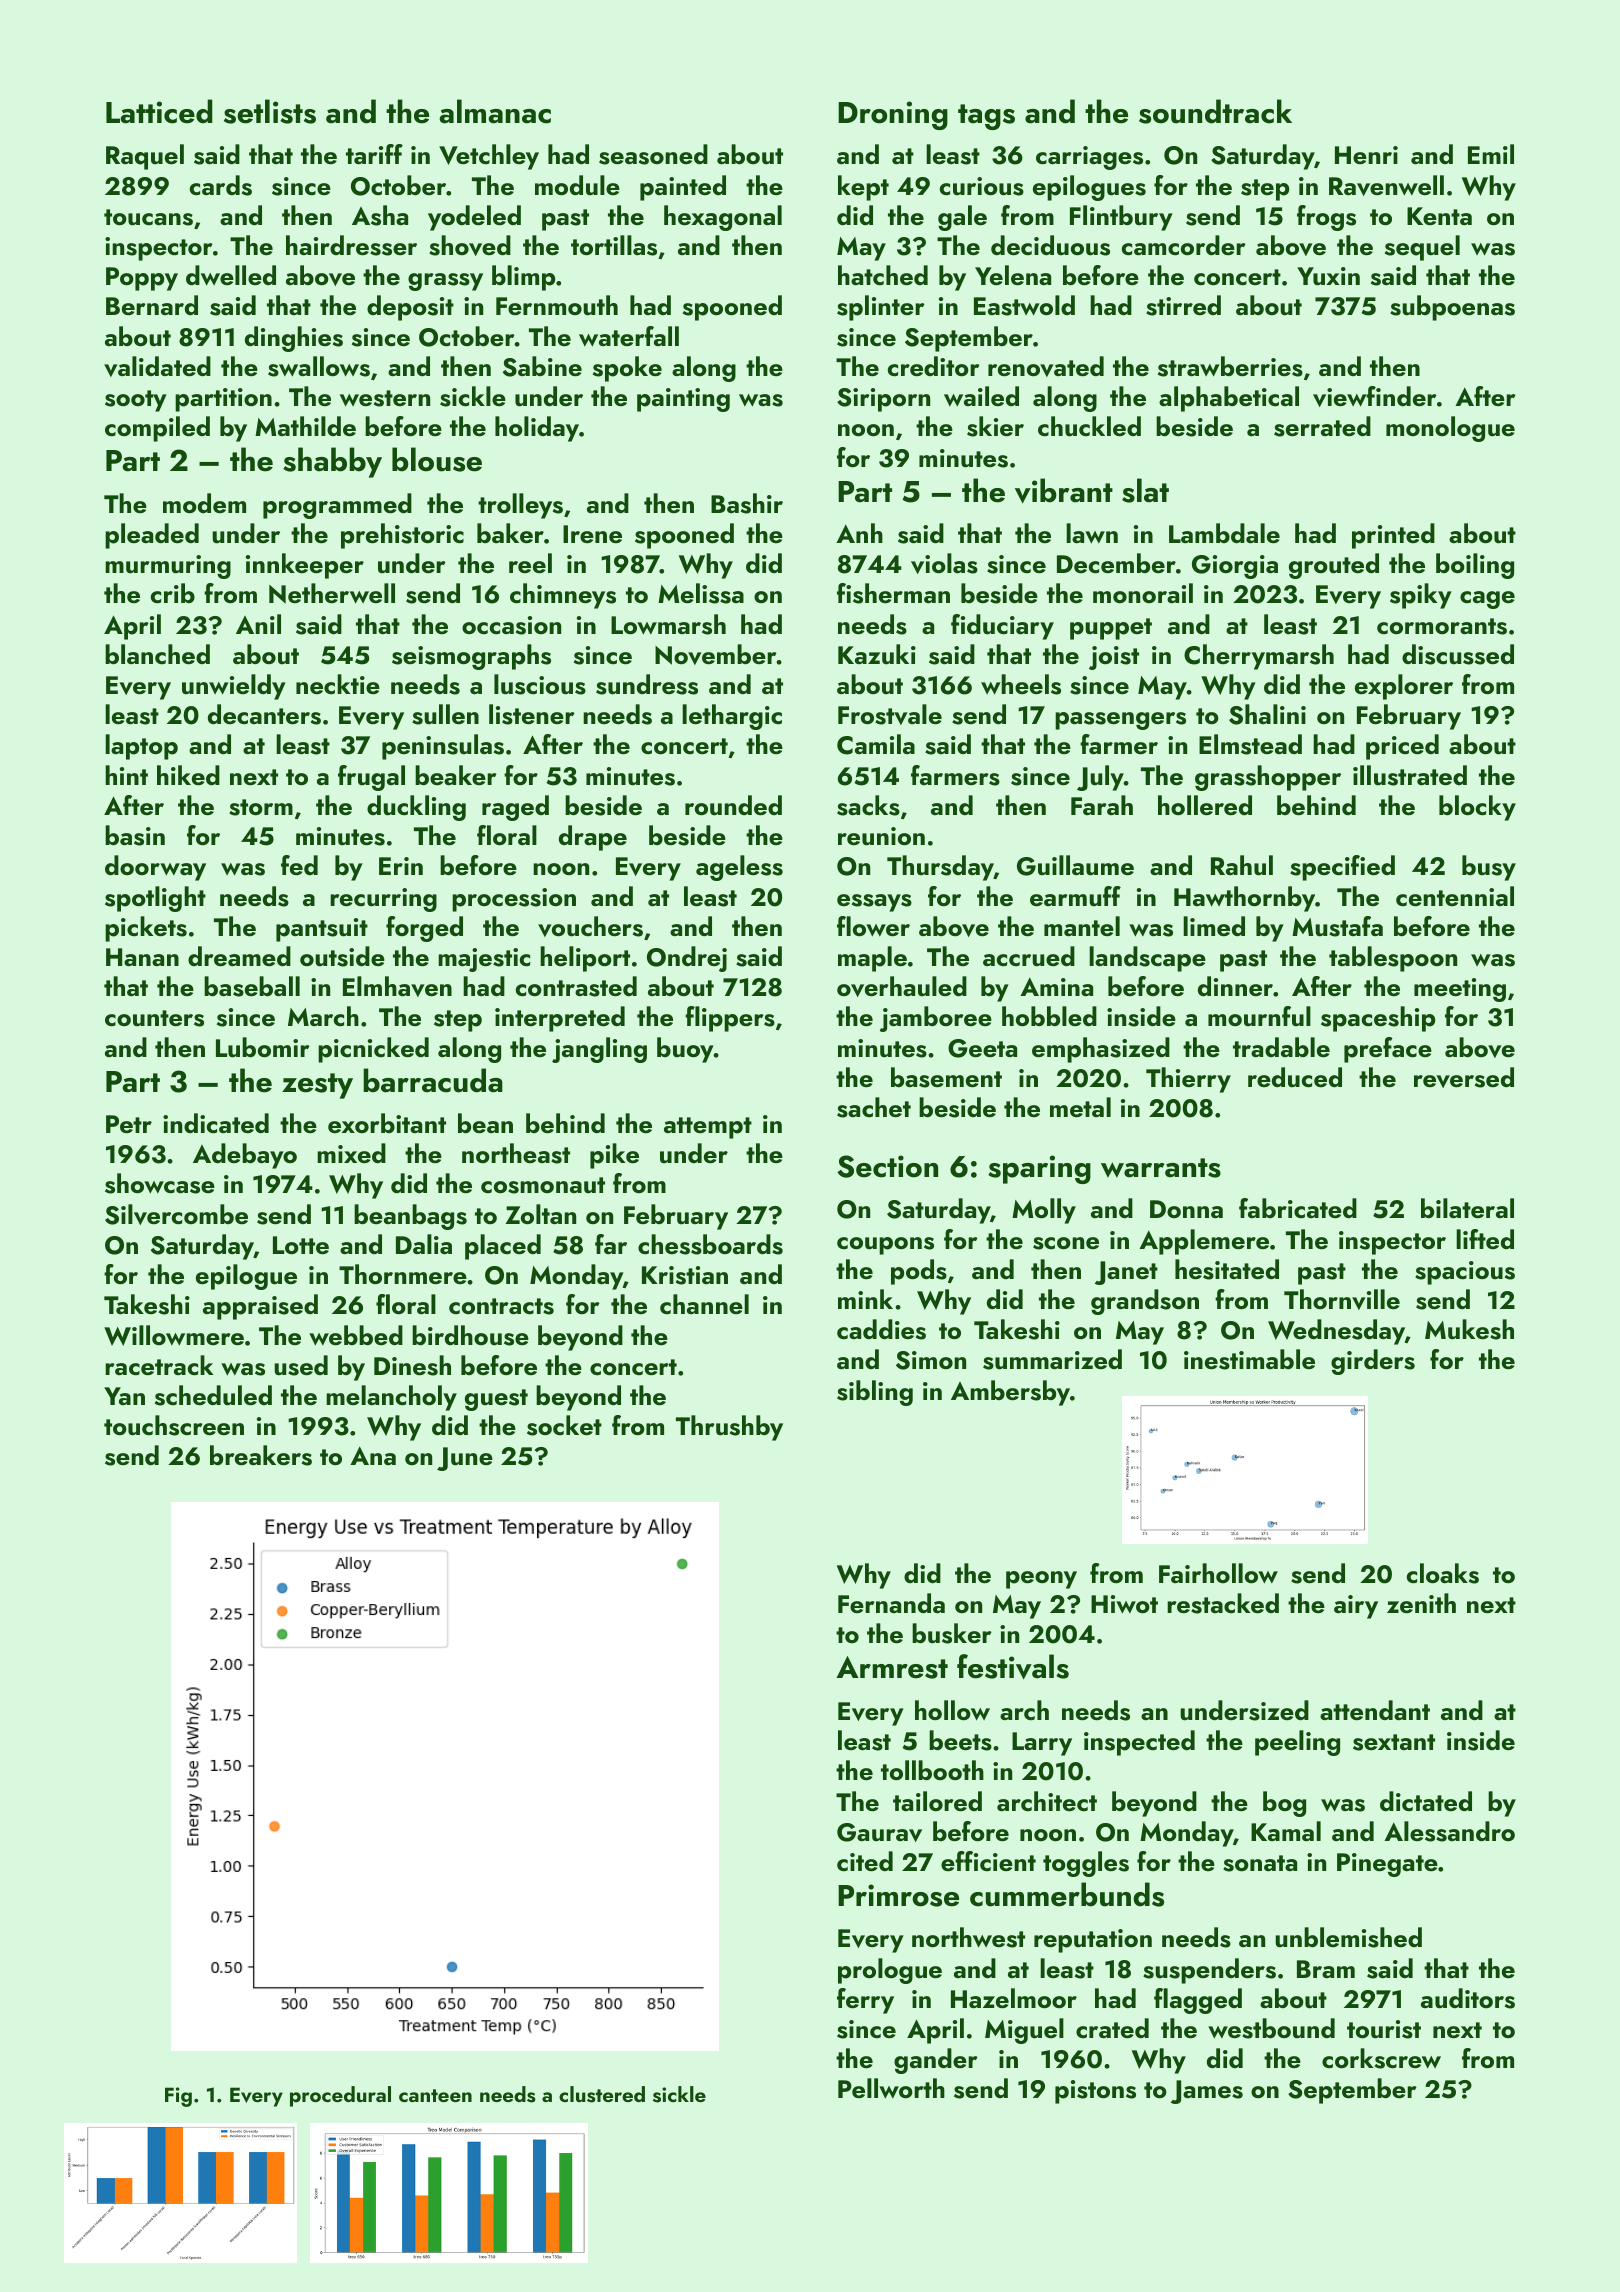 The image size is (1620, 2292). What do you see at coordinates (1223, 1603) in the screenshot?
I see `restacked` at bounding box center [1223, 1603].
